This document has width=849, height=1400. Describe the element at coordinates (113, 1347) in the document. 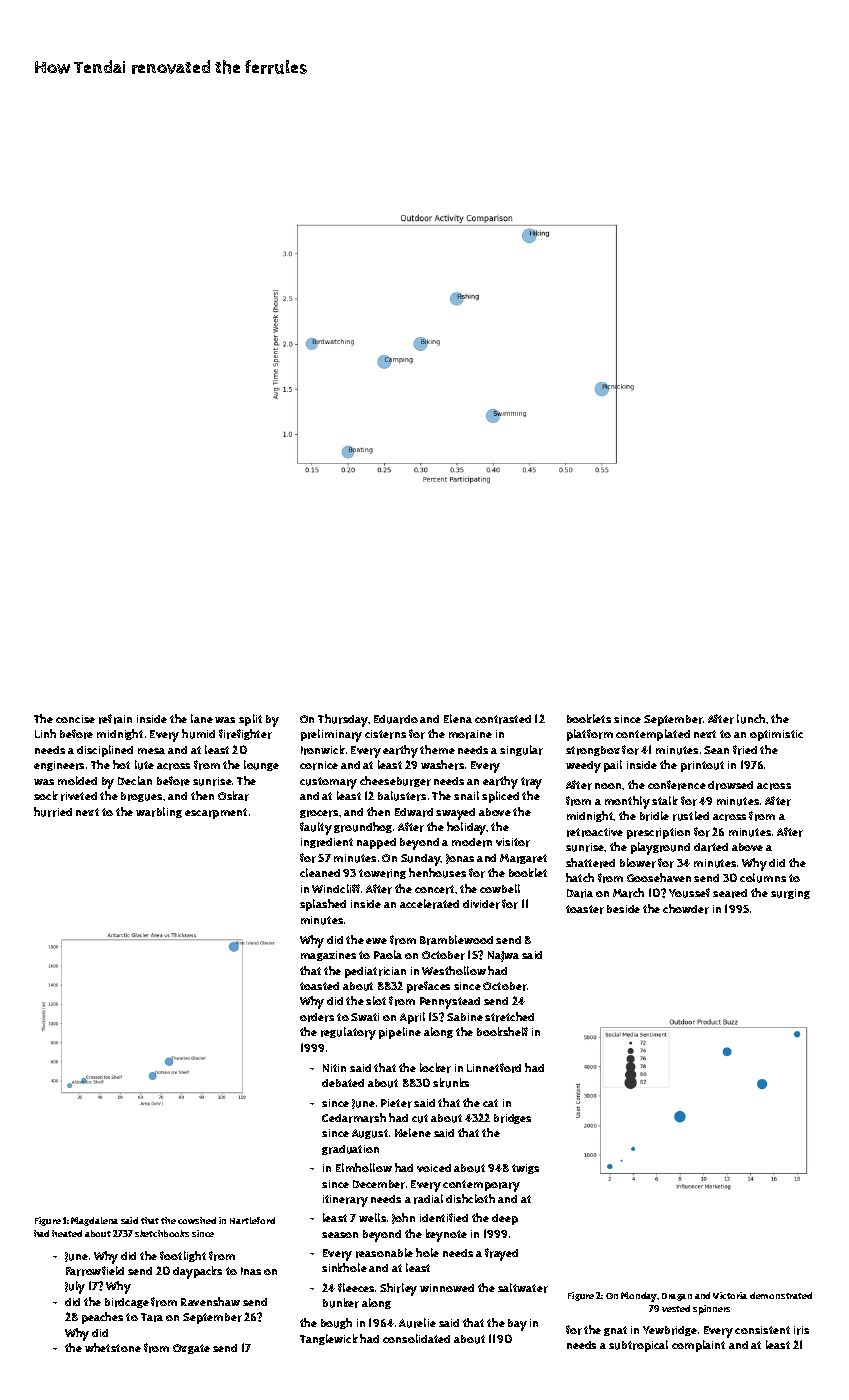

I see `whetstone` at that location.
